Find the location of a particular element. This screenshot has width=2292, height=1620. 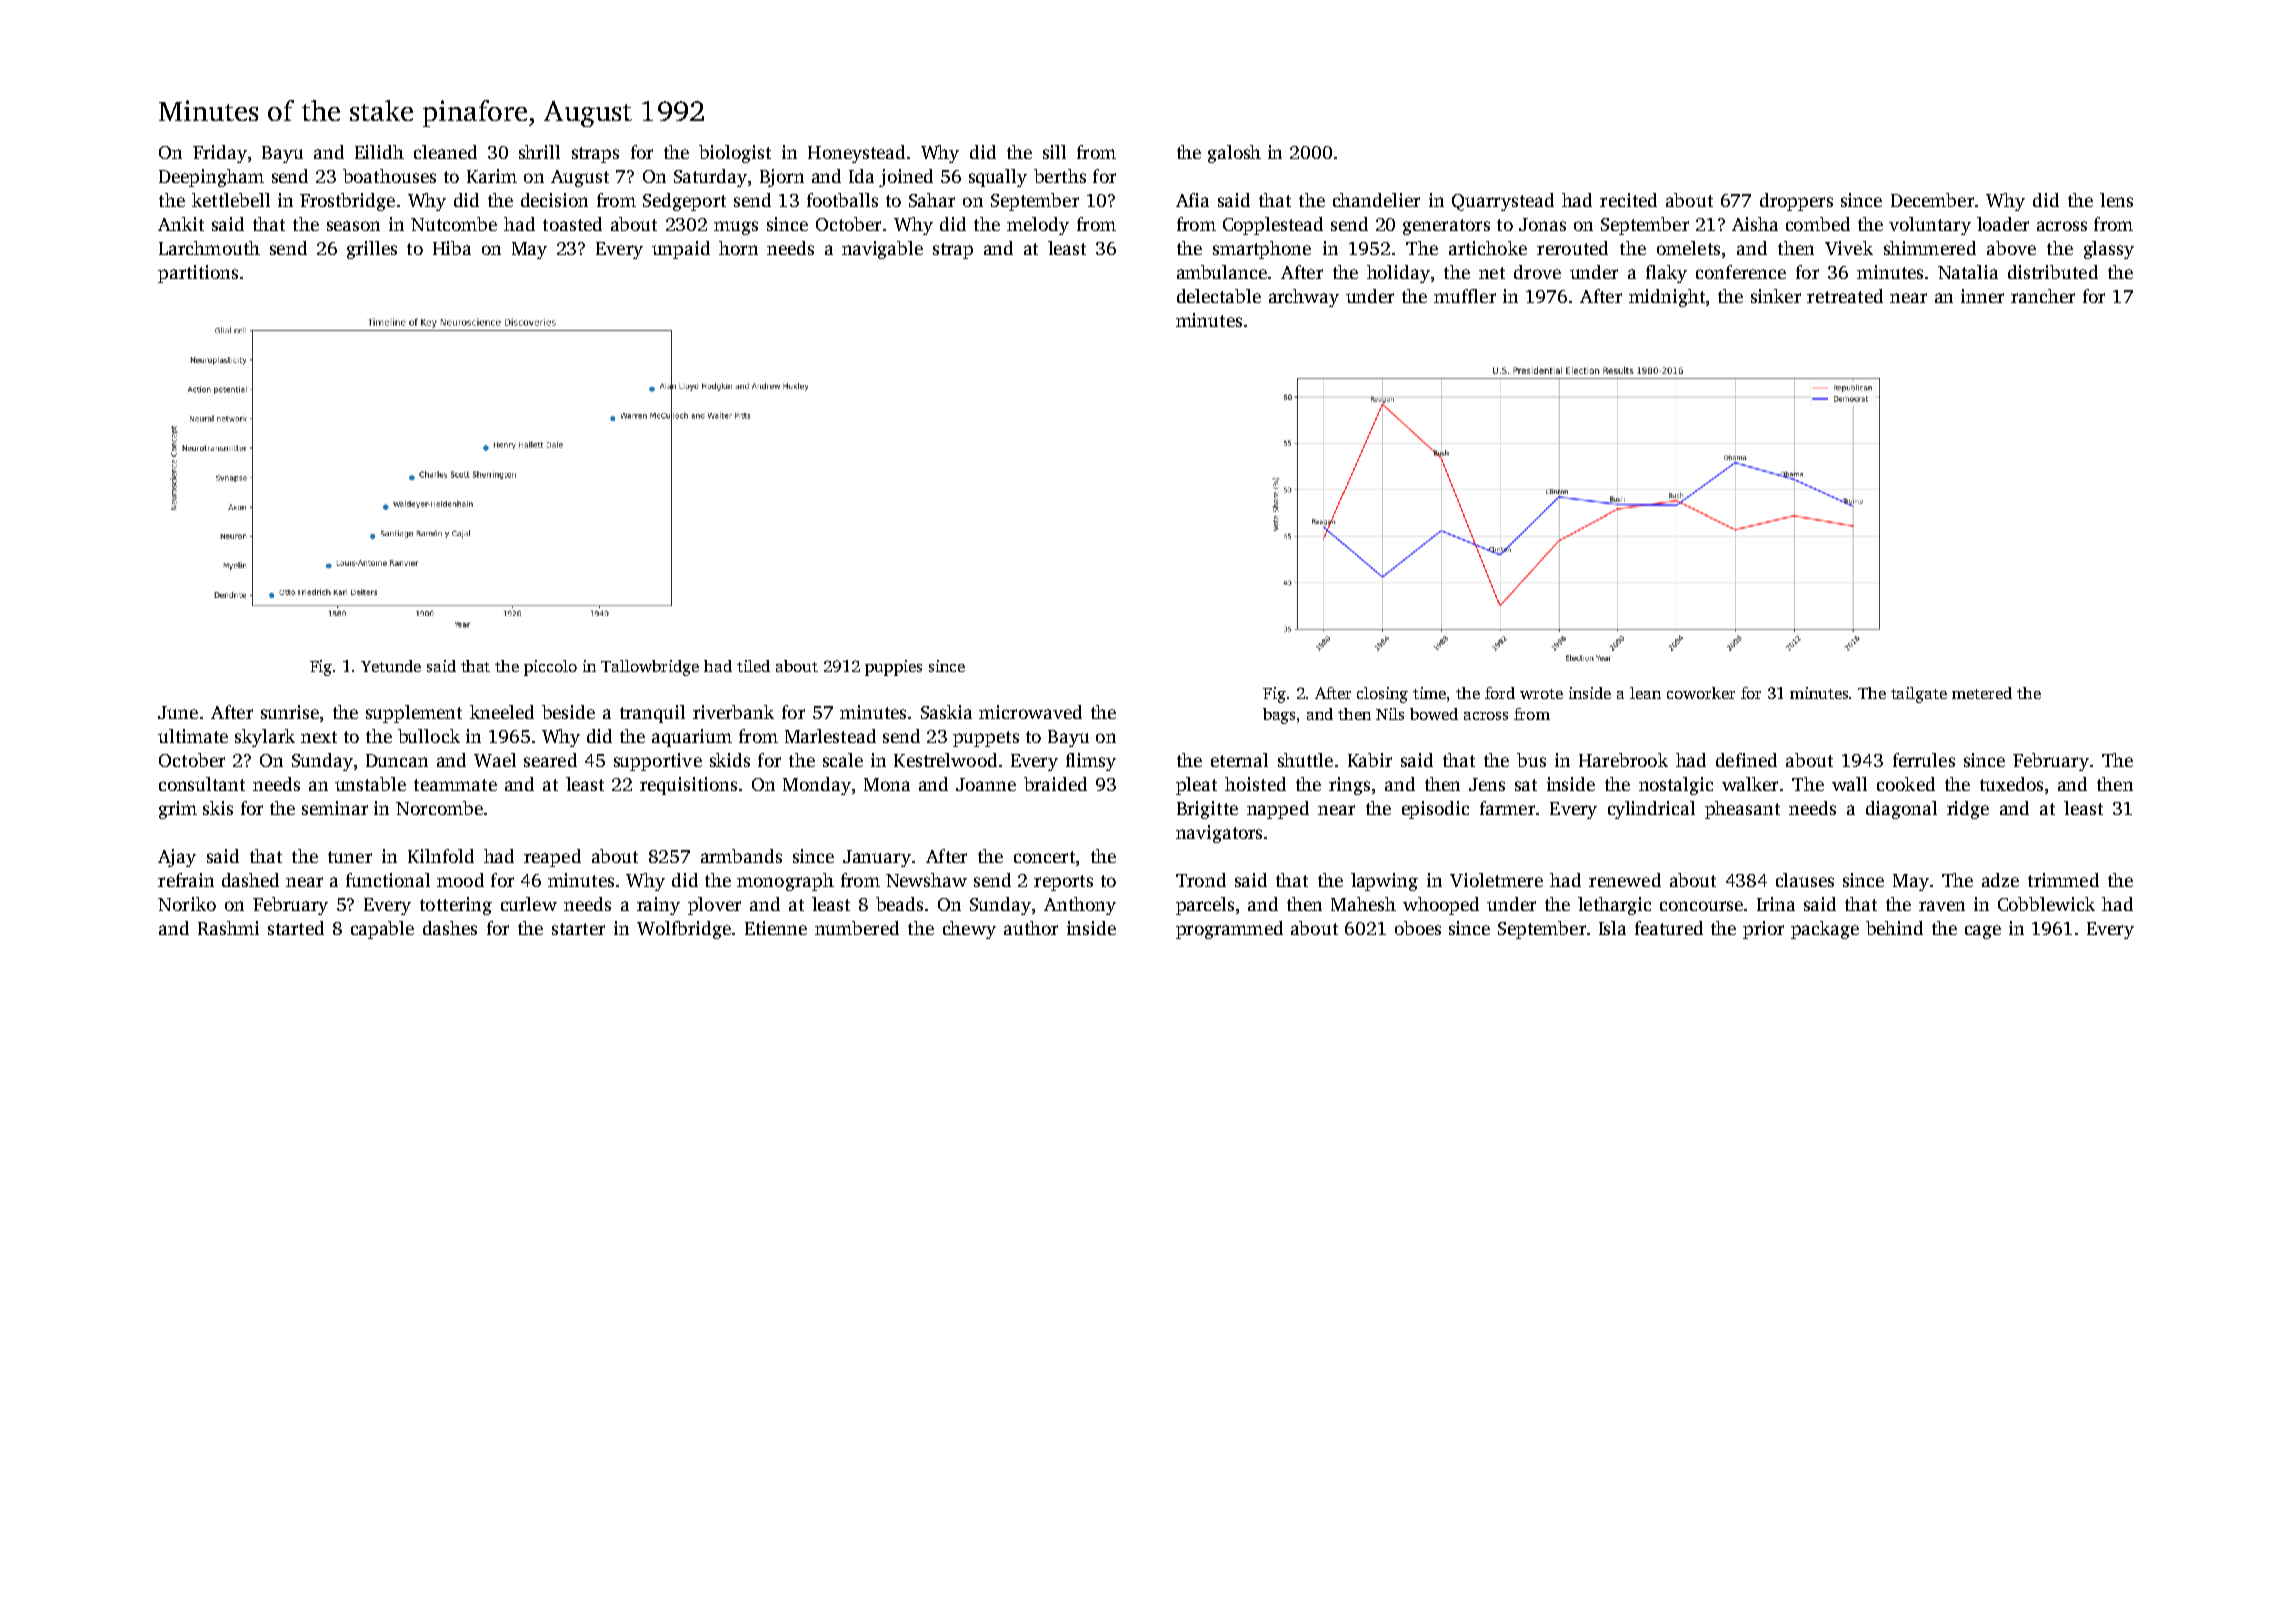

midnight is located at coordinates (1667, 298).
